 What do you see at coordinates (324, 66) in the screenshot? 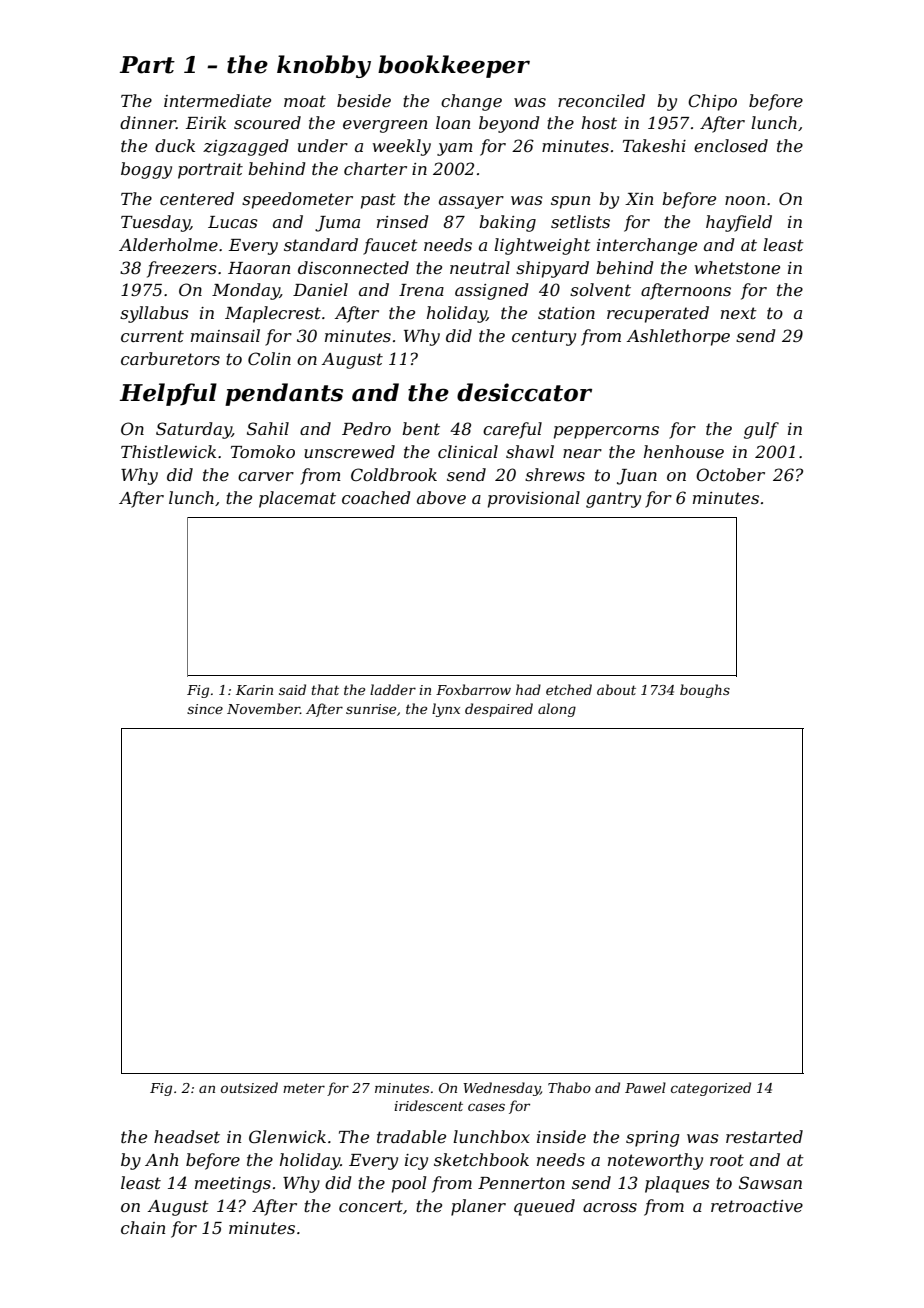
I see `knobby` at bounding box center [324, 66].
